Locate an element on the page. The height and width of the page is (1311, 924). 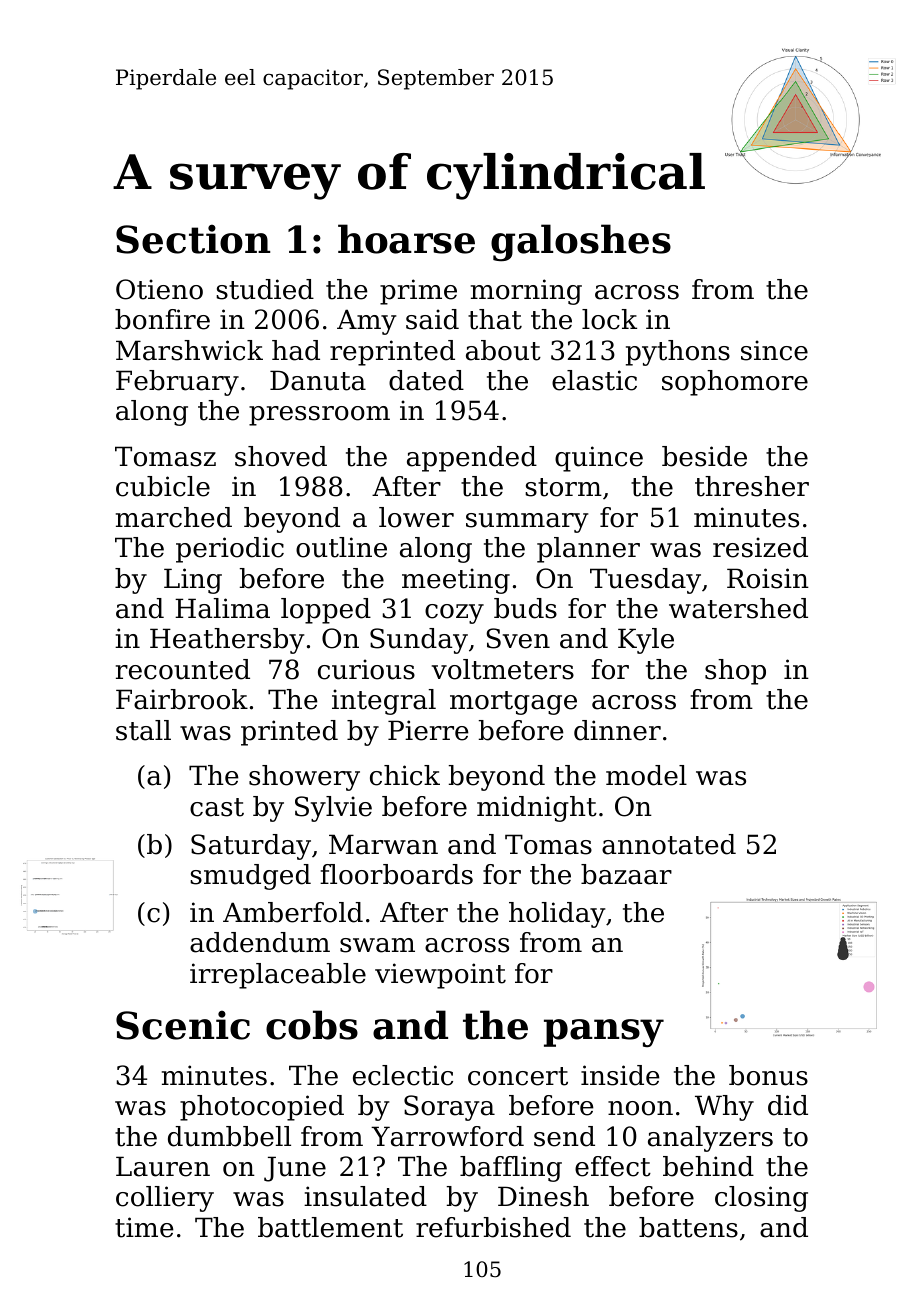
Section is located at coordinates (193, 239).
